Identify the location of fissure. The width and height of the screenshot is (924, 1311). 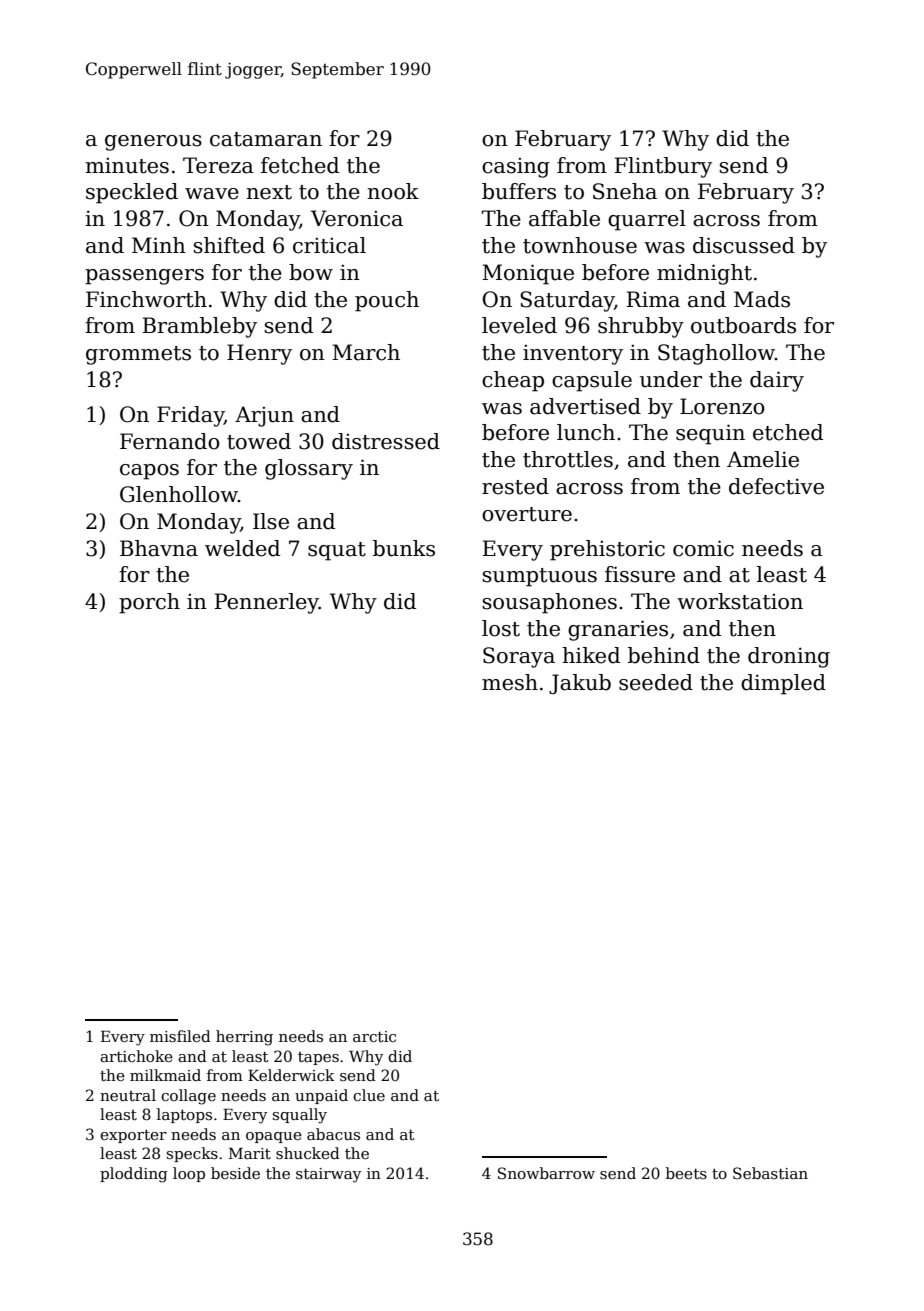
(640, 574).
